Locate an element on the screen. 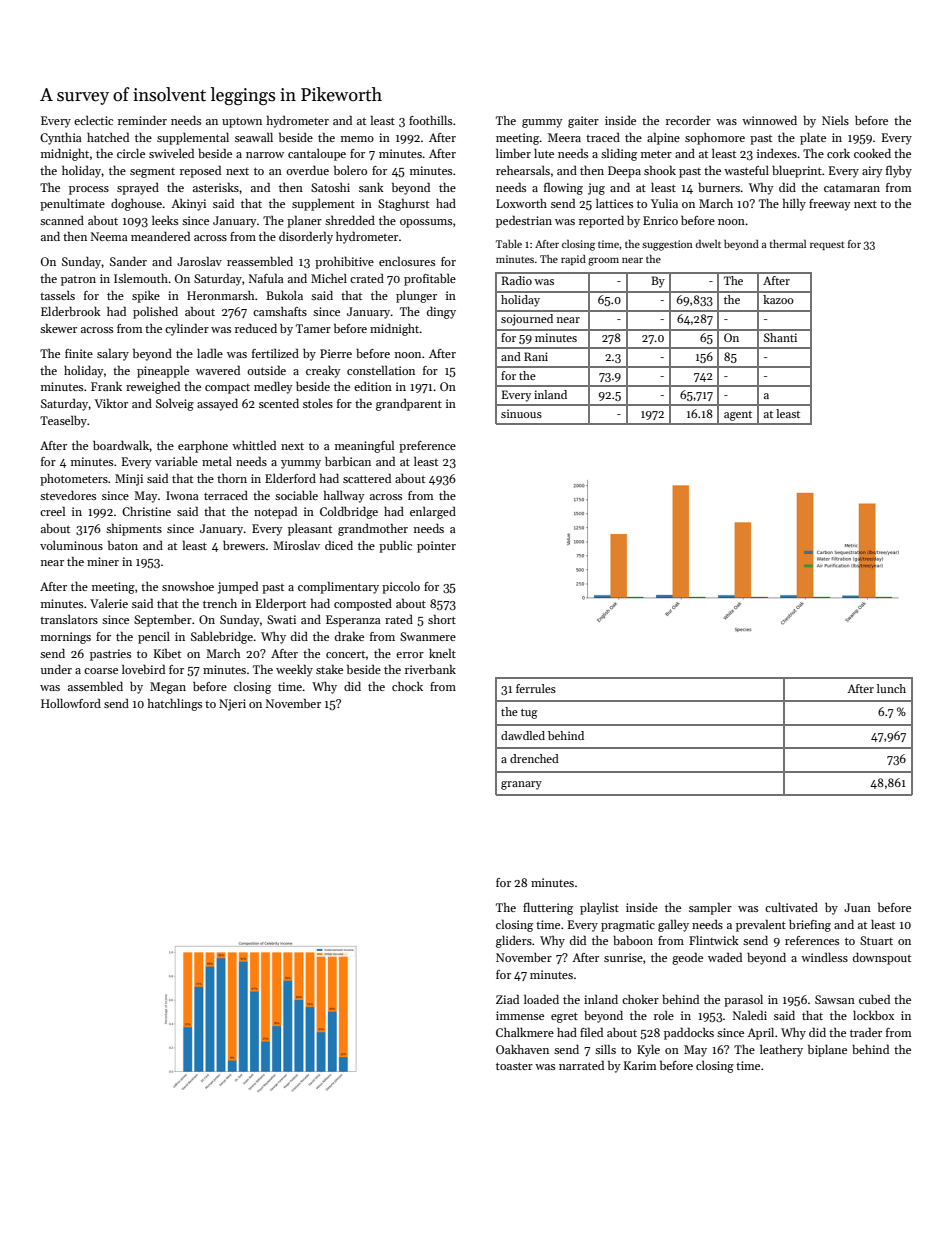 This screenshot has height=1233, width=952. snowshoe is located at coordinates (188, 586).
